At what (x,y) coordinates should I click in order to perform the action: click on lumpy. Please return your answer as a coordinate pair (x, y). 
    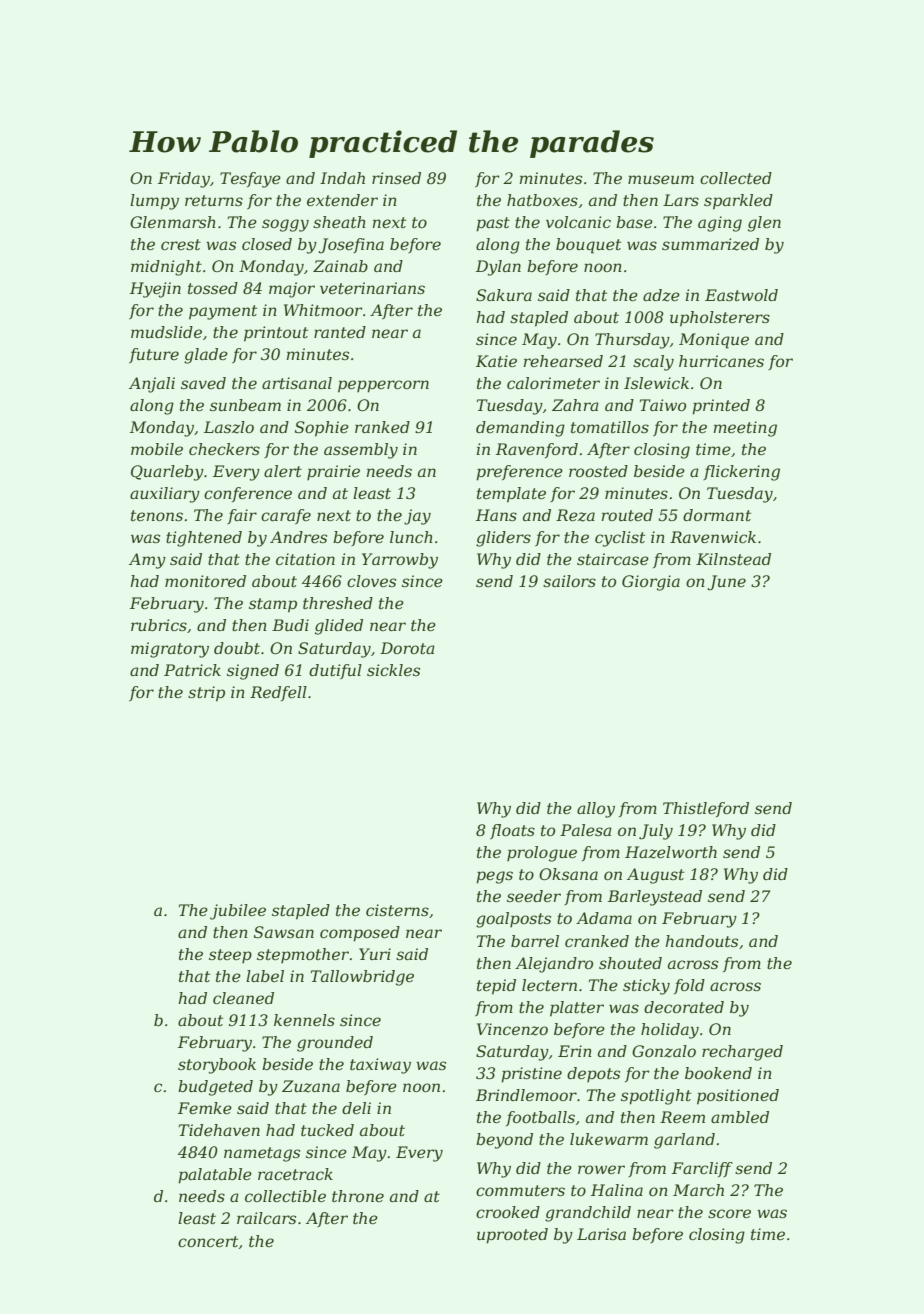
    Looking at the image, I should click on (154, 202).
